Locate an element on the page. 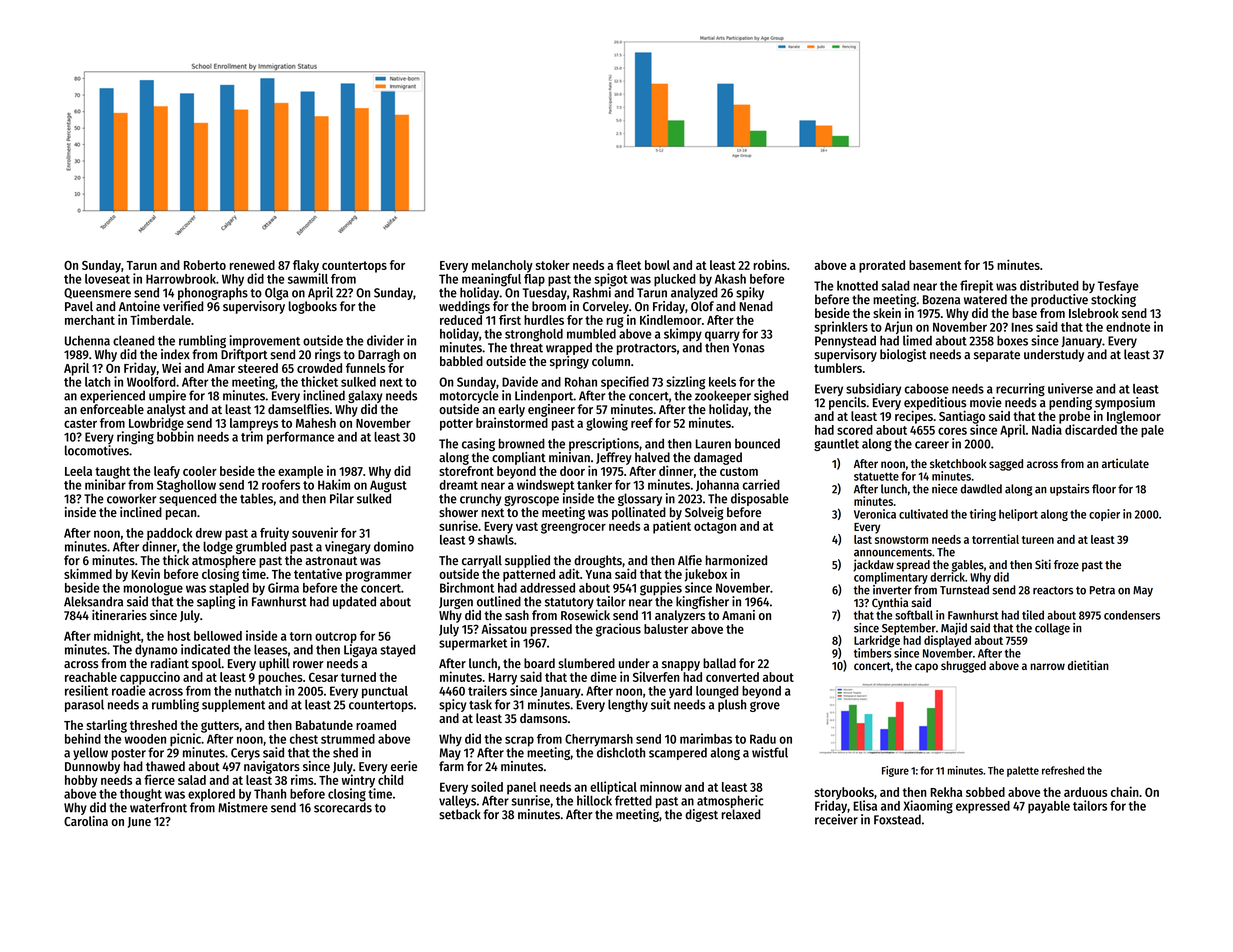 The height and width of the page is (952, 1233). probe is located at coordinates (1074, 417).
